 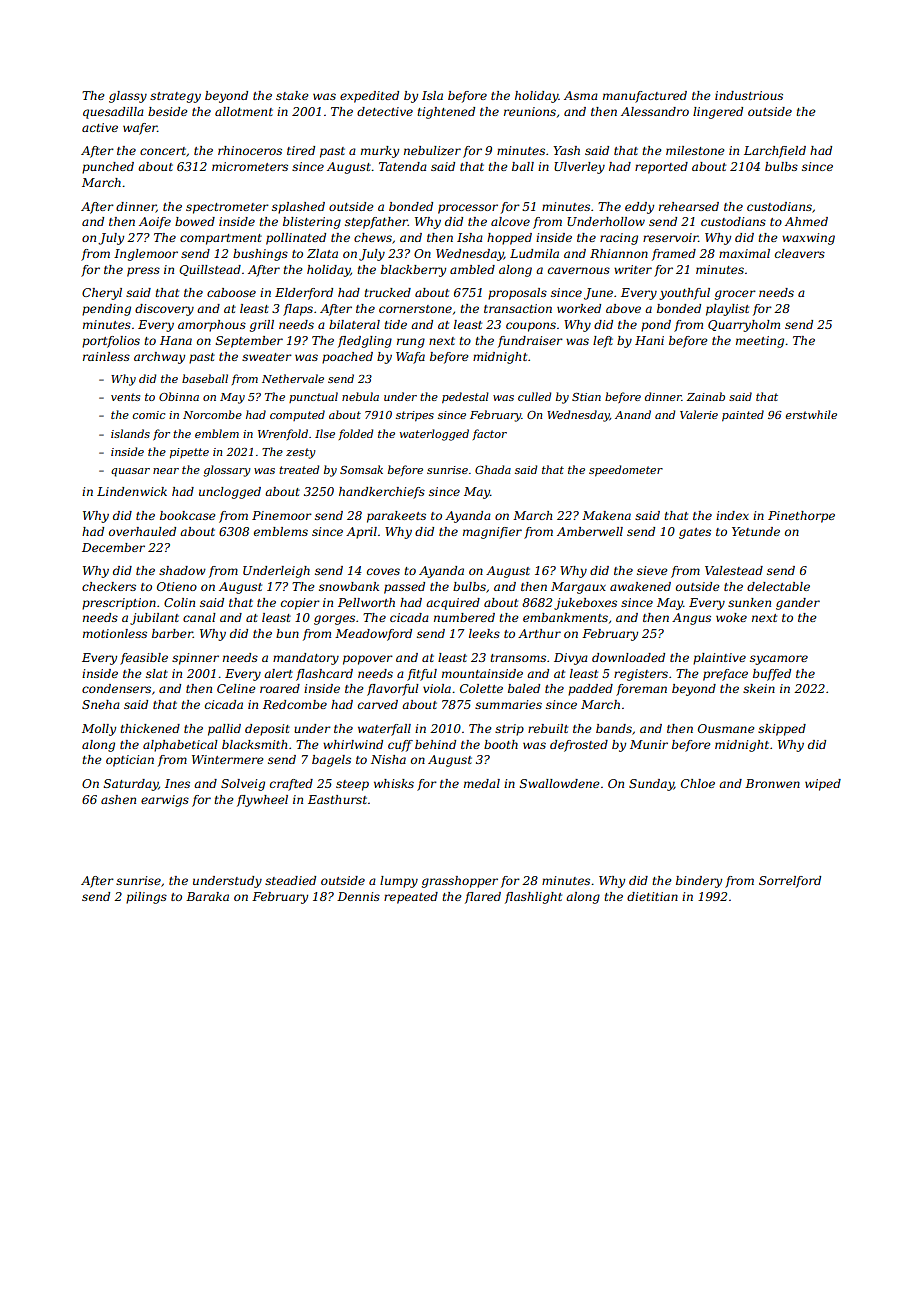 I want to click on near, so click(x=166, y=471).
